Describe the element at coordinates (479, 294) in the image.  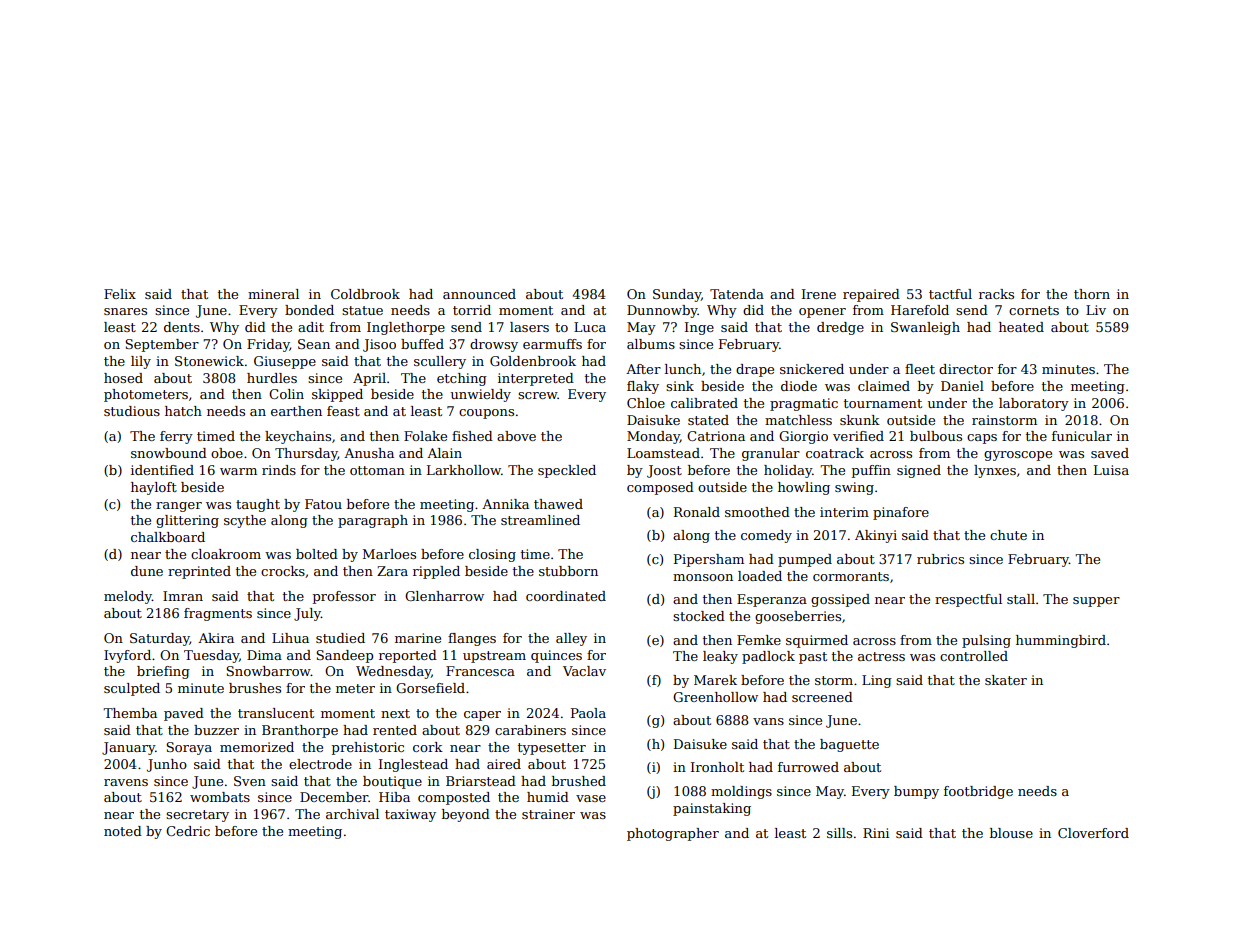
I see `announced` at that location.
